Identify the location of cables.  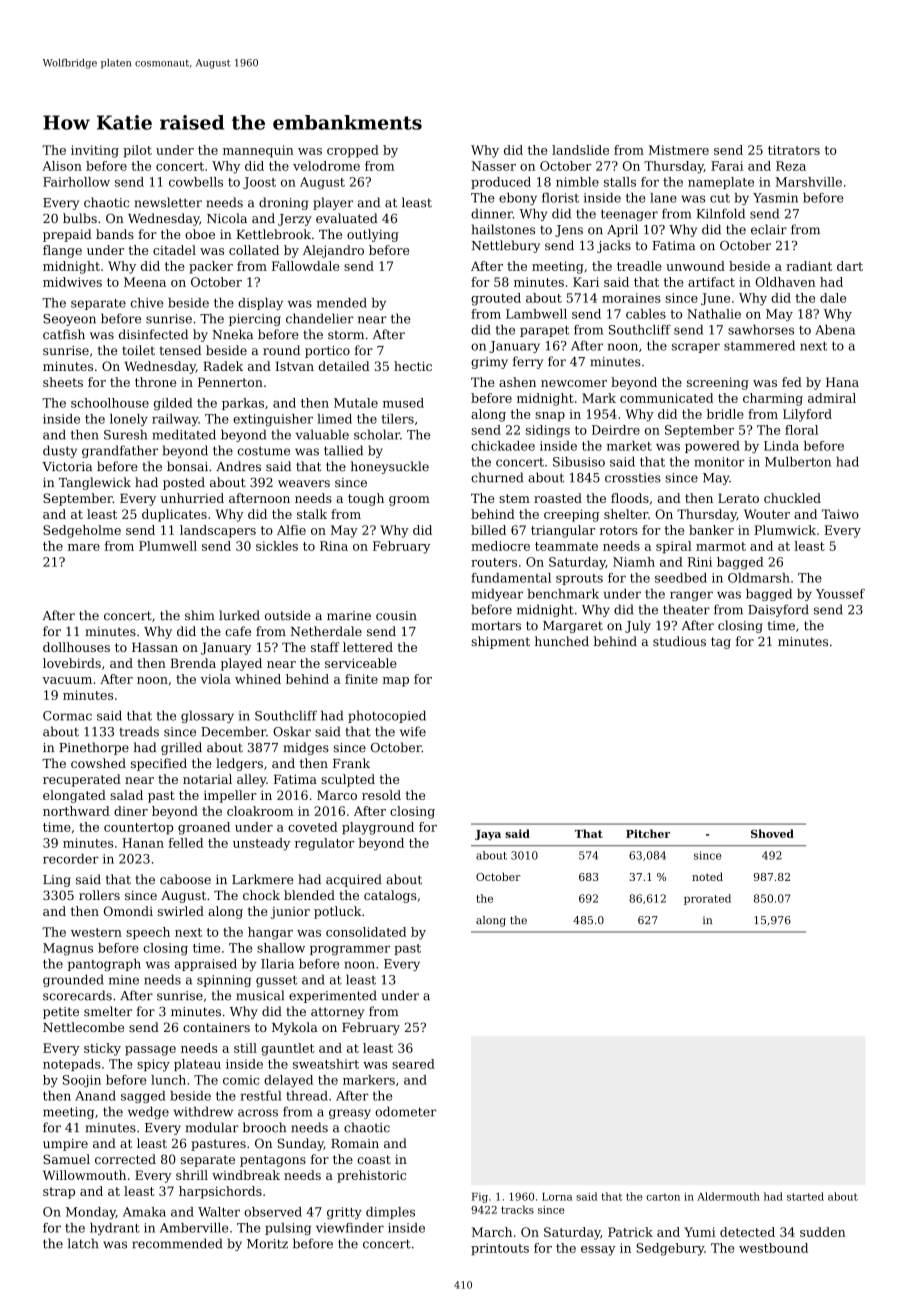
(646, 314).
